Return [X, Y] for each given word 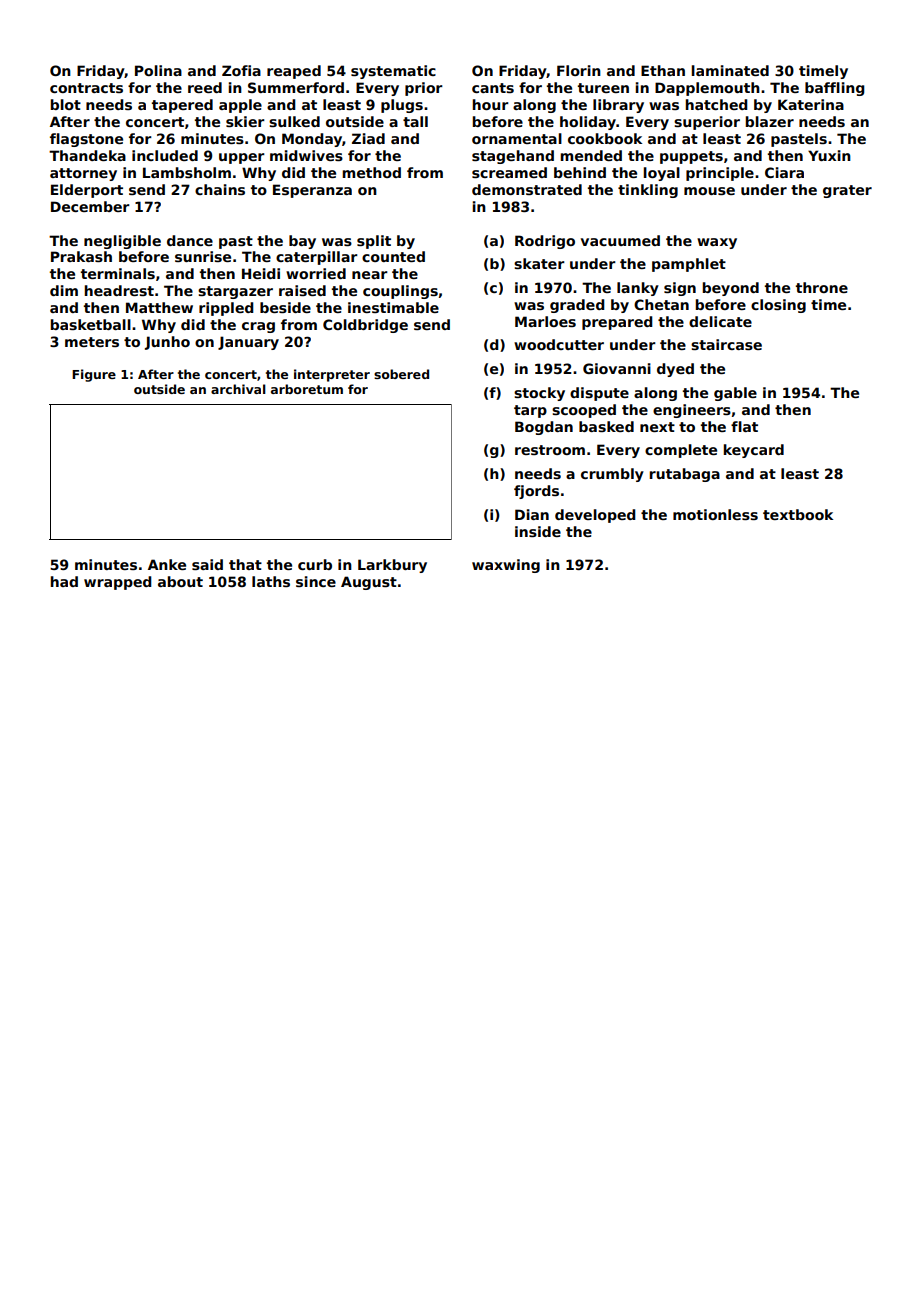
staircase [726, 344]
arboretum [307, 389]
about [180, 581]
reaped [294, 72]
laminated [730, 70]
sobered [401, 374]
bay [302, 242]
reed [205, 87]
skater [539, 263]
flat [744, 426]
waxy [717, 243]
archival [238, 389]
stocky [539, 394]
